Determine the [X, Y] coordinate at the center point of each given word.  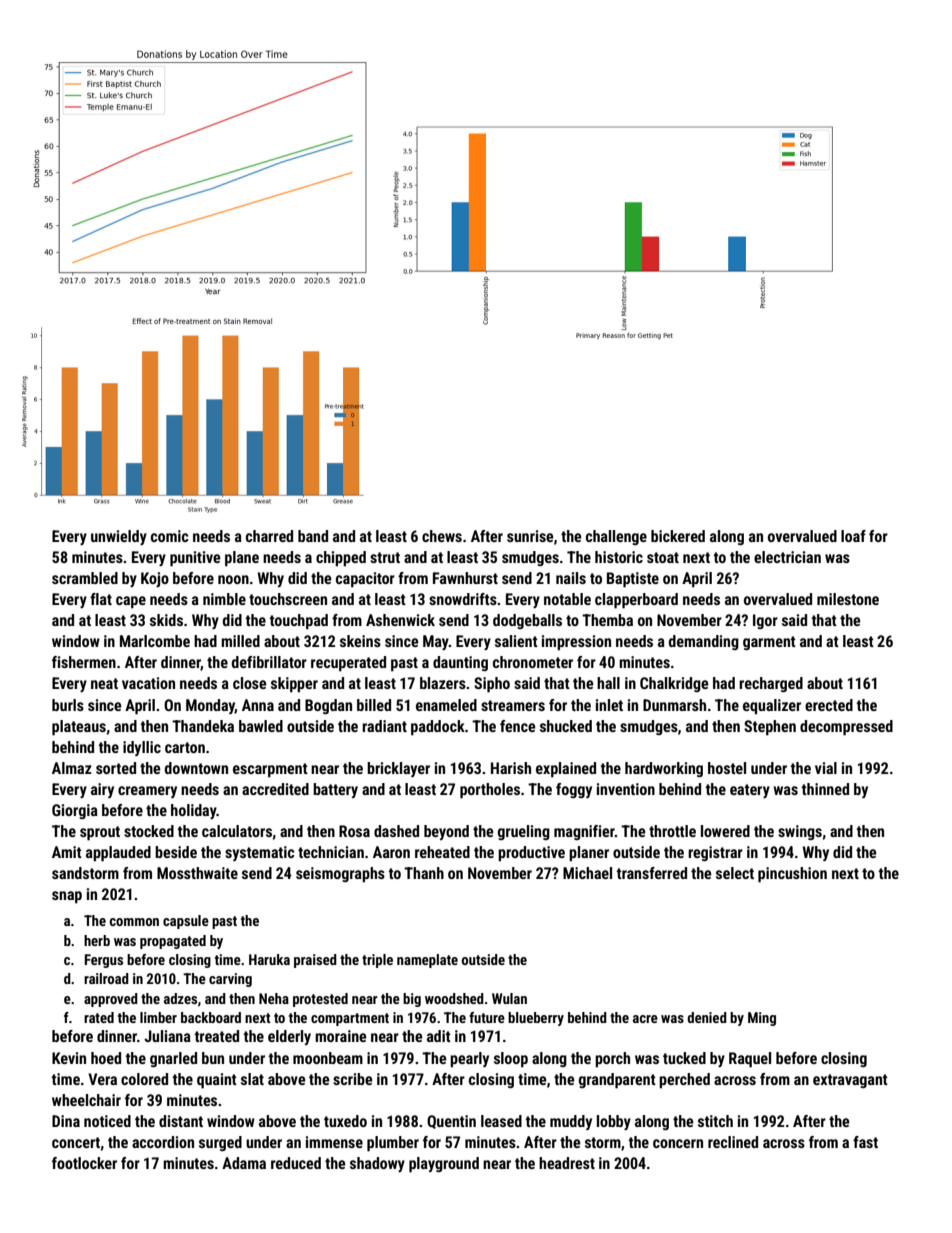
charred [269, 536]
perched [684, 1081]
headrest [567, 1163]
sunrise [530, 536]
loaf [853, 536]
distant [181, 1121]
